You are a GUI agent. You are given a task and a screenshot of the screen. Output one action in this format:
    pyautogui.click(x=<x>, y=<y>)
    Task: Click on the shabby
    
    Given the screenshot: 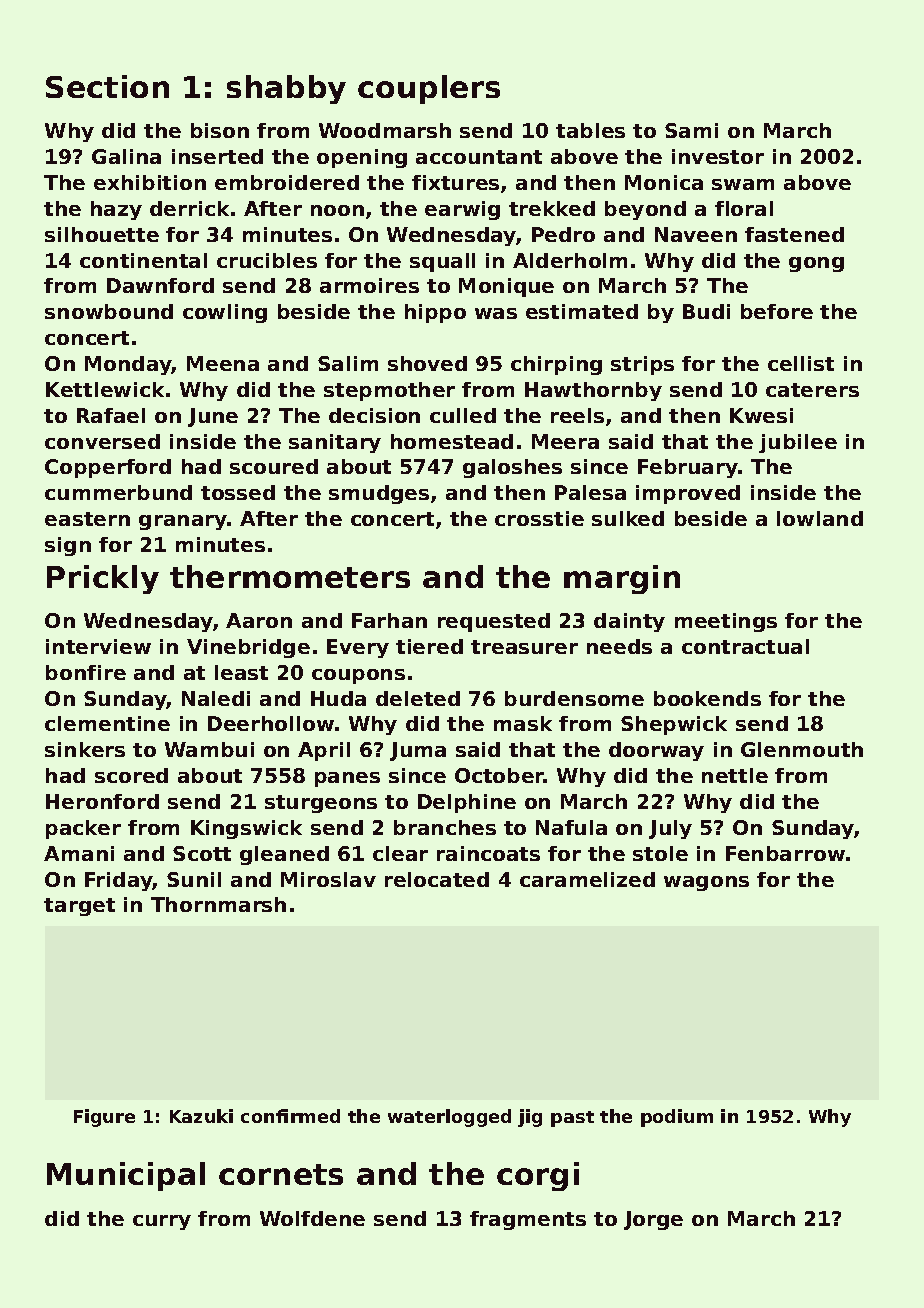 What is the action you would take?
    pyautogui.click(x=286, y=89)
